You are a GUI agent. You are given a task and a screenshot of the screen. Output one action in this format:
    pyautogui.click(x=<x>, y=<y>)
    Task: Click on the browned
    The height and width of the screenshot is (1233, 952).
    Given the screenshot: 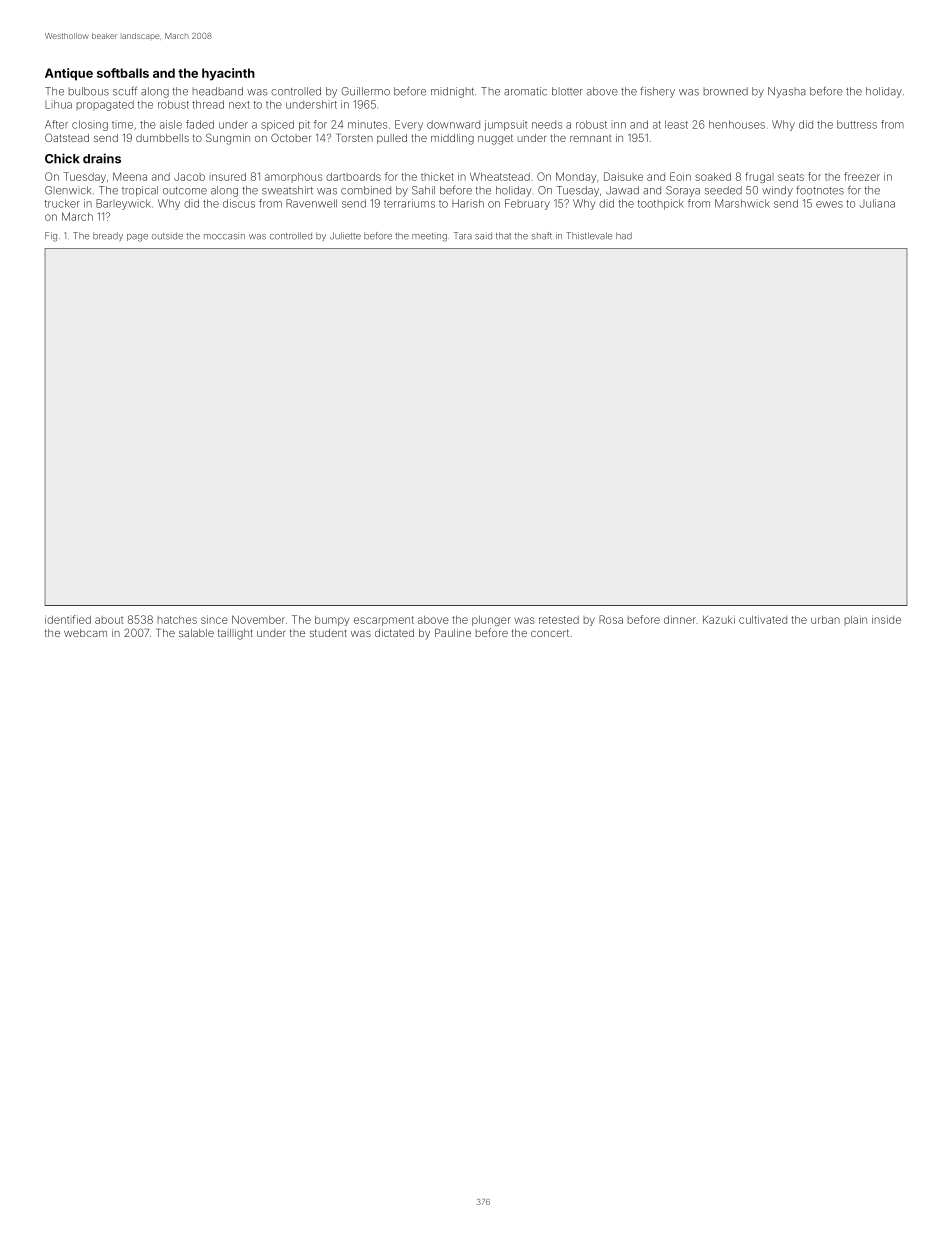 What is the action you would take?
    pyautogui.click(x=726, y=91)
